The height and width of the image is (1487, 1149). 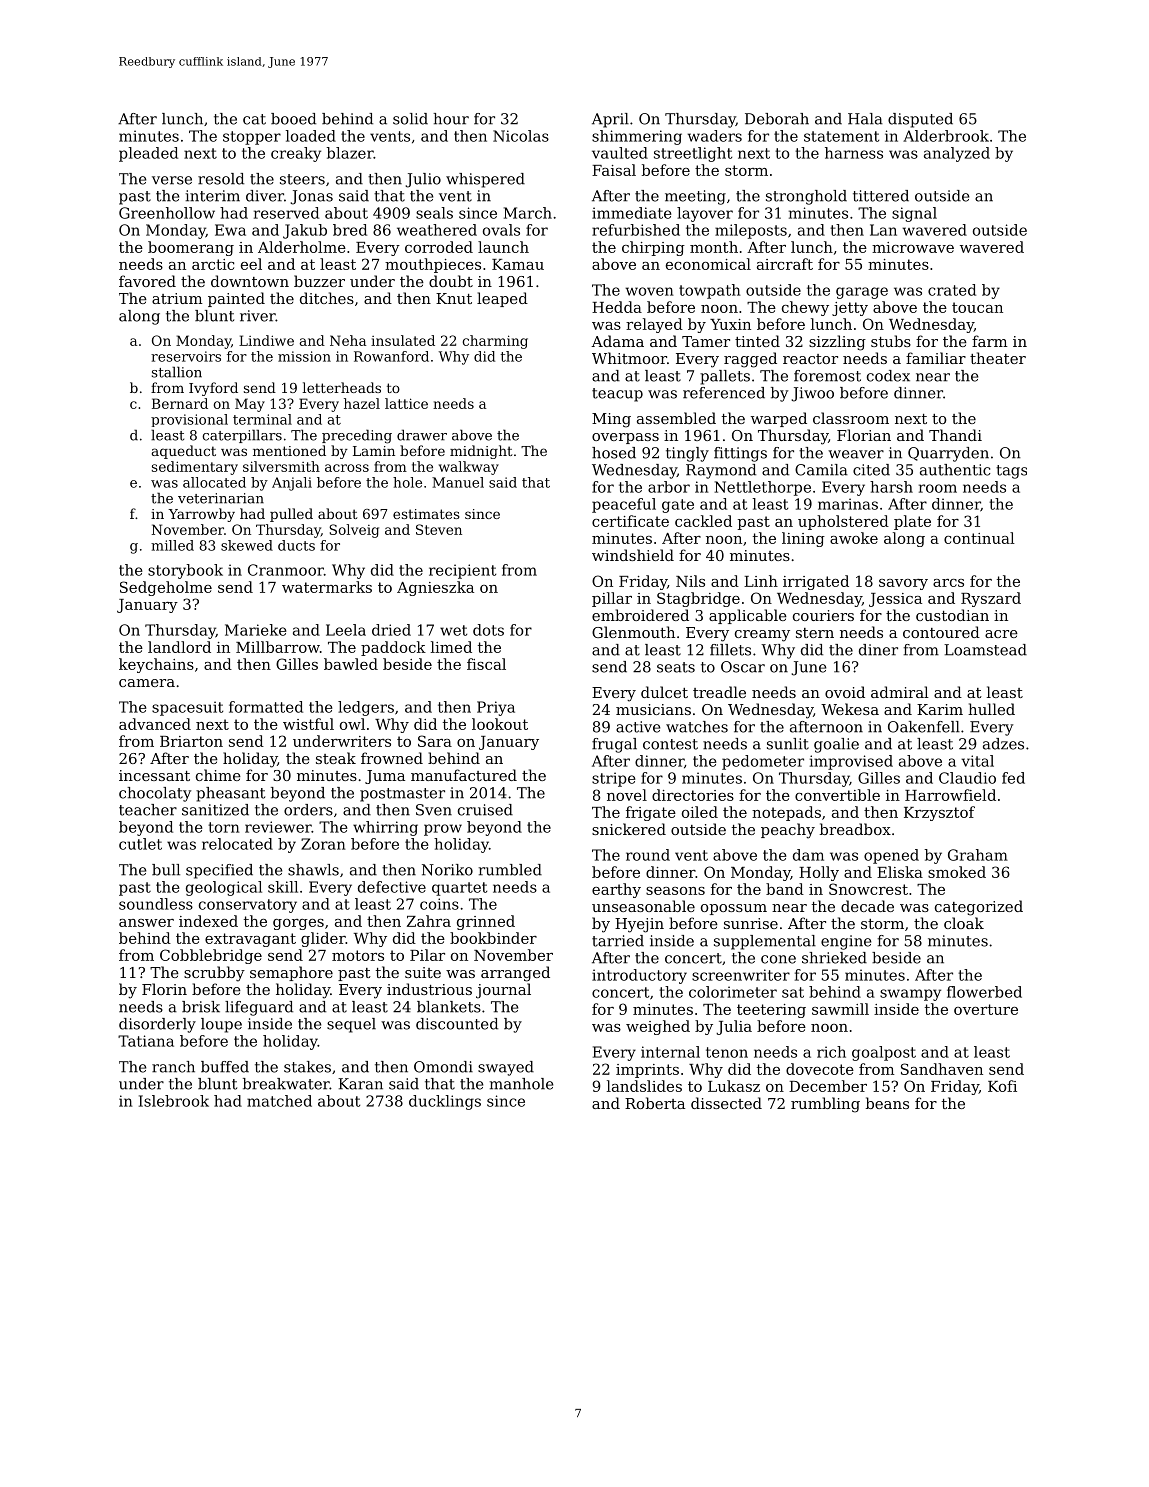 What do you see at coordinates (485, 810) in the image?
I see `cruised` at bounding box center [485, 810].
